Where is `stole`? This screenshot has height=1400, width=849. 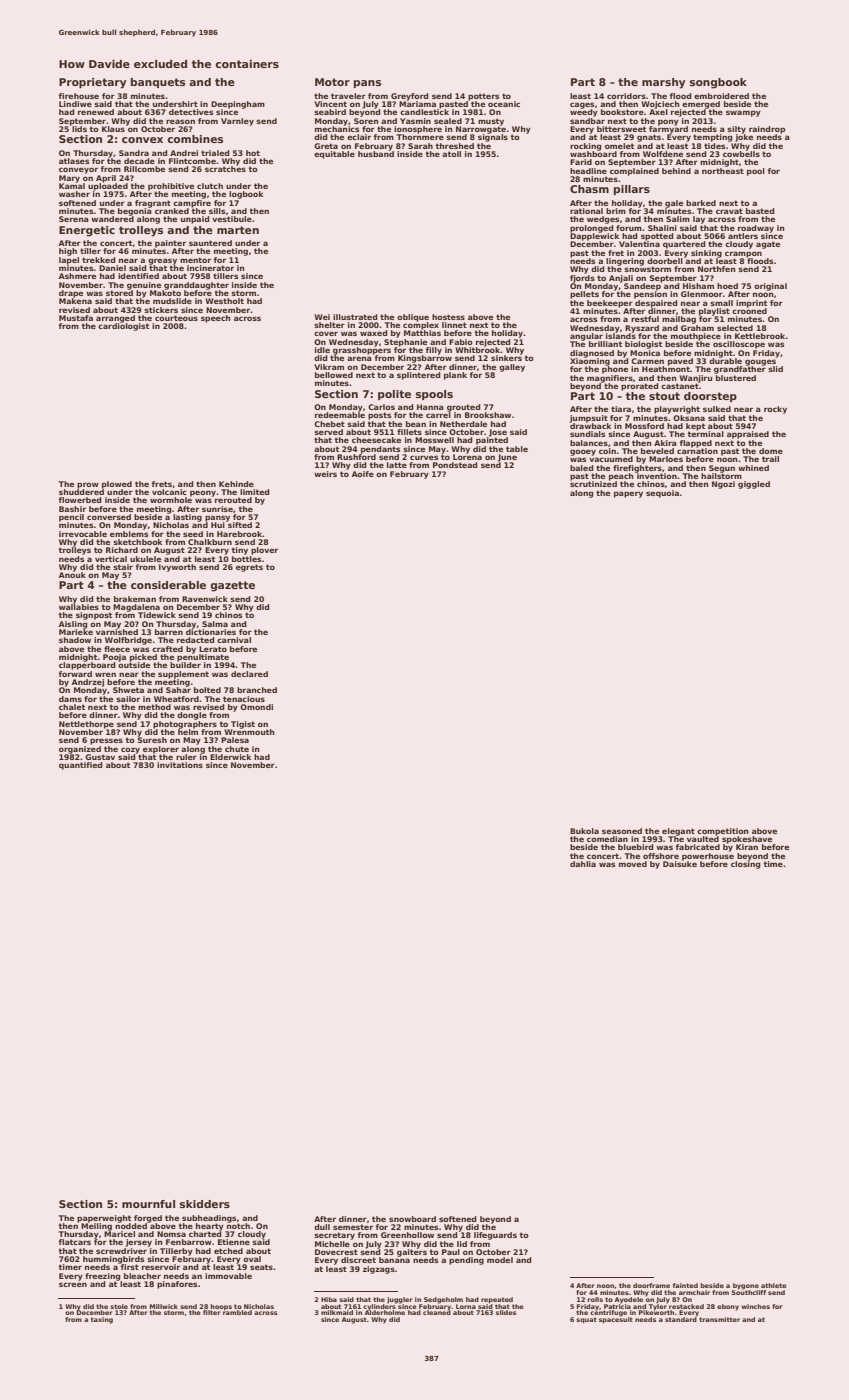 stole is located at coordinates (119, 1306).
